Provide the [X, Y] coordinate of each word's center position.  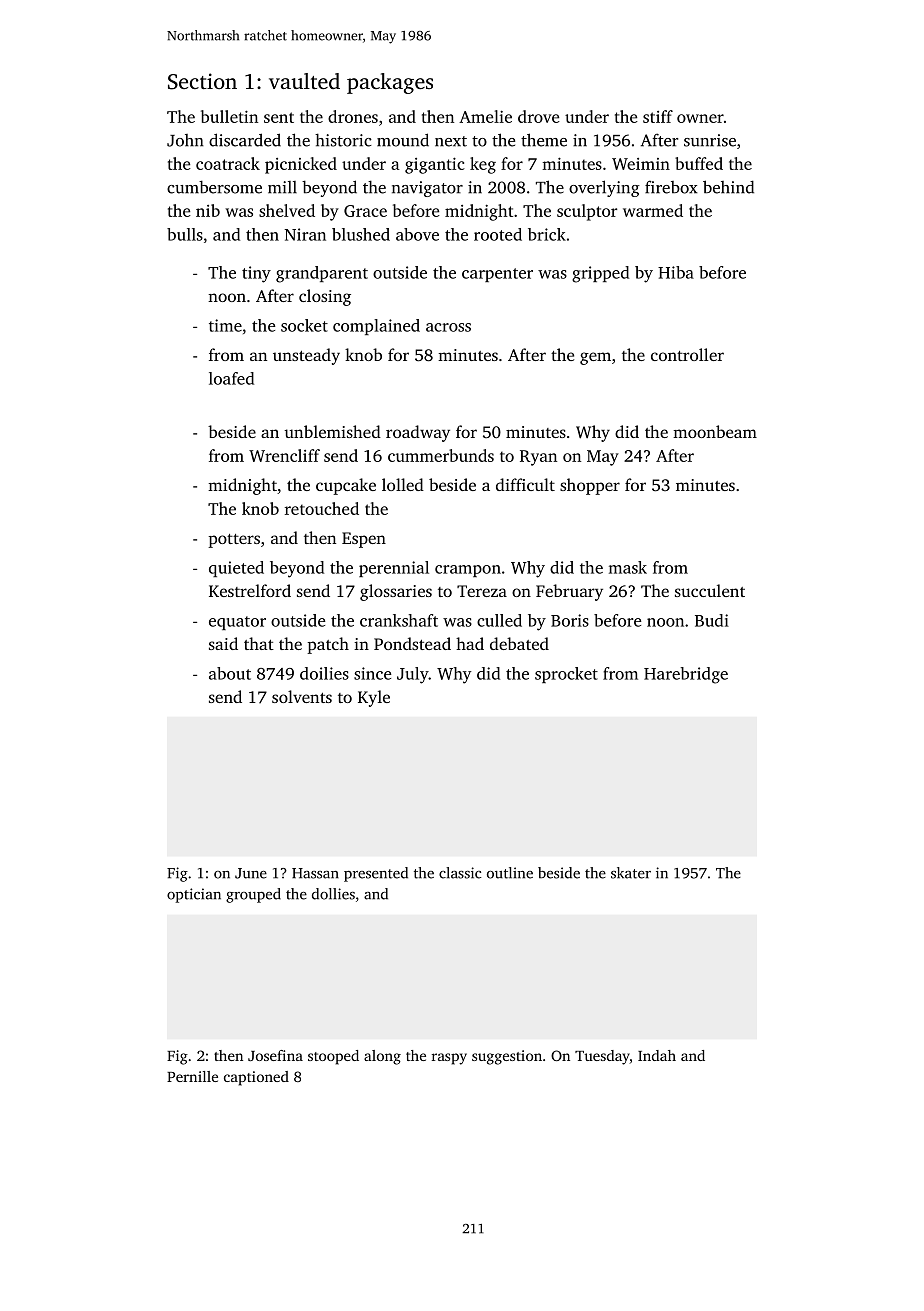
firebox [671, 187]
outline [510, 873]
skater [631, 873]
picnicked [301, 165]
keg [483, 165]
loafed [231, 378]
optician [194, 895]
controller [687, 354]
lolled [403, 484]
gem [595, 358]
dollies [333, 894]
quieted [236, 569]
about [230, 673]
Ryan [538, 458]
